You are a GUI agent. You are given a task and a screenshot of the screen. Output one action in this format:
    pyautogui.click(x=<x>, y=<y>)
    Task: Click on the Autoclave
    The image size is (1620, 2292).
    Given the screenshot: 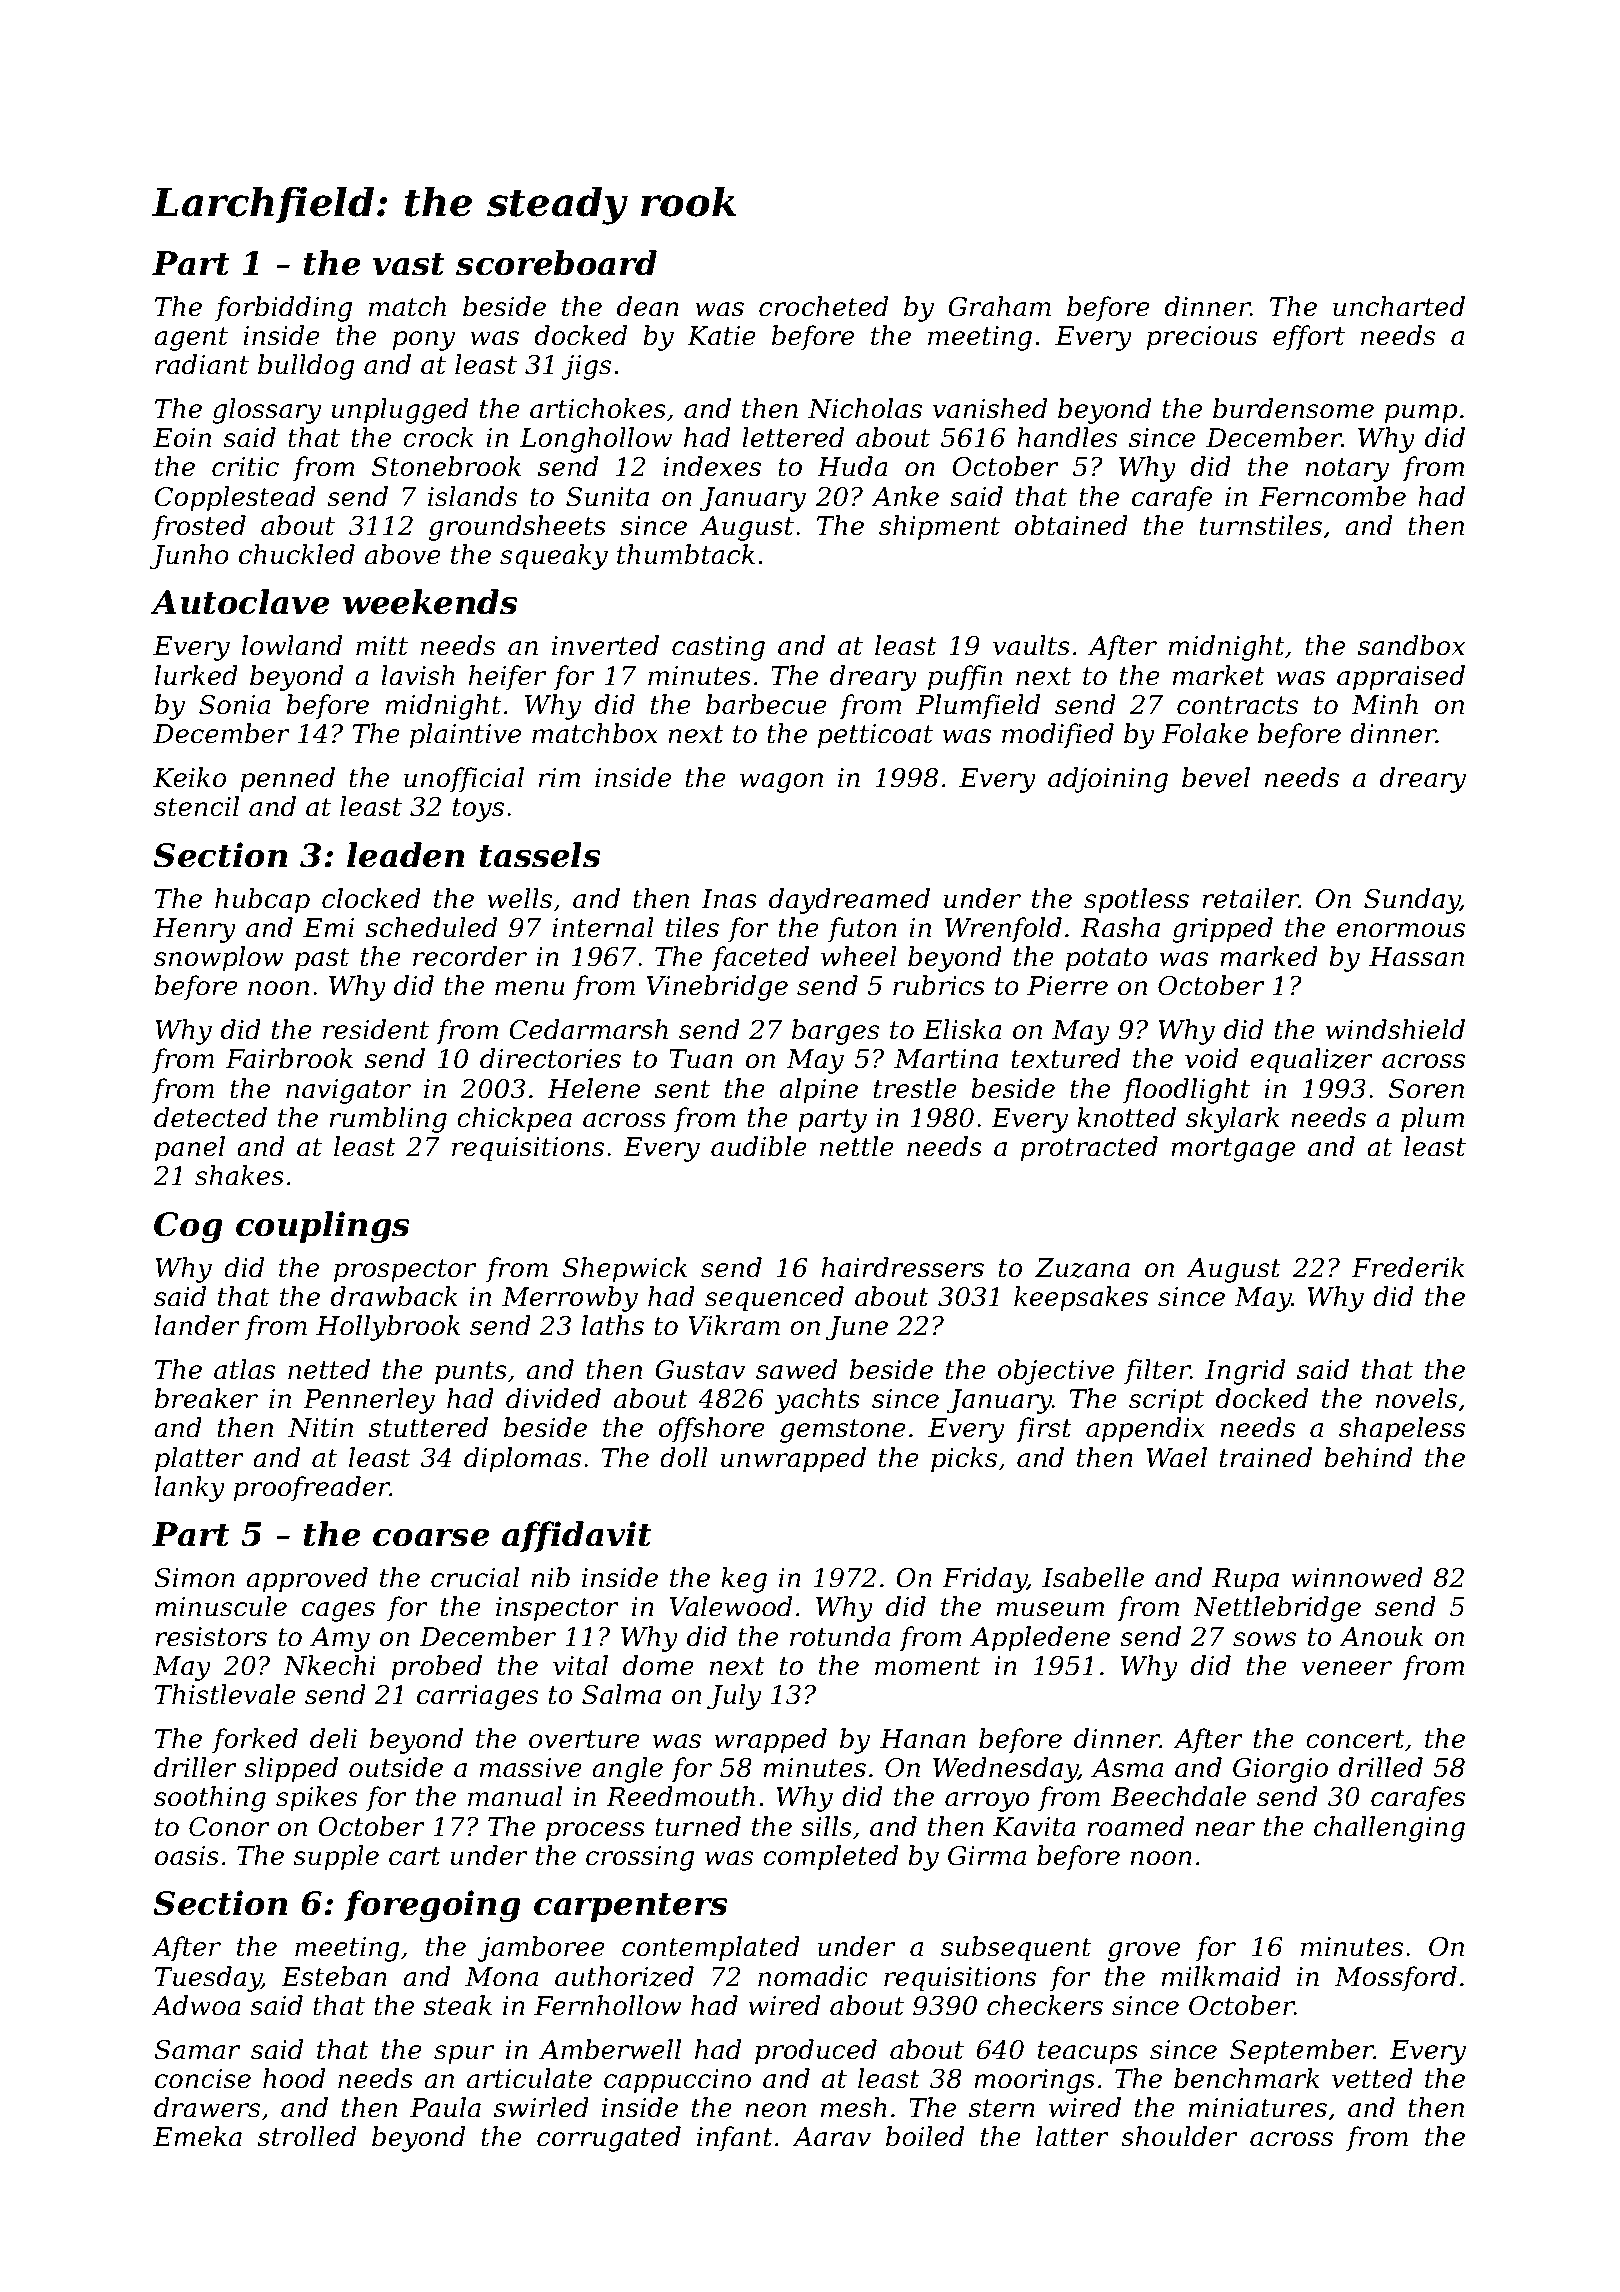 What is the action you would take?
    pyautogui.click(x=239, y=602)
